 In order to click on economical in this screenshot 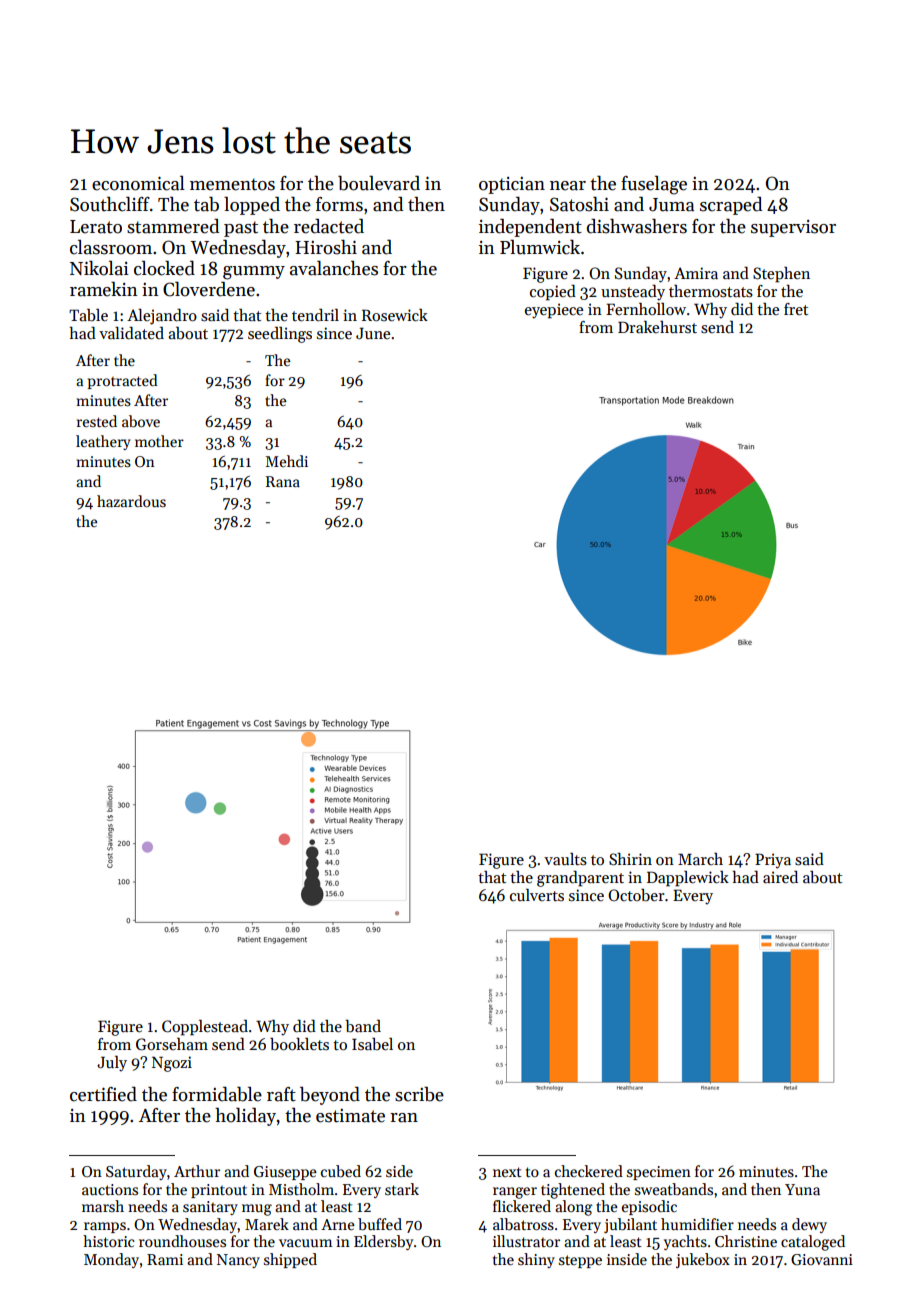, I will do `click(138, 183)`.
